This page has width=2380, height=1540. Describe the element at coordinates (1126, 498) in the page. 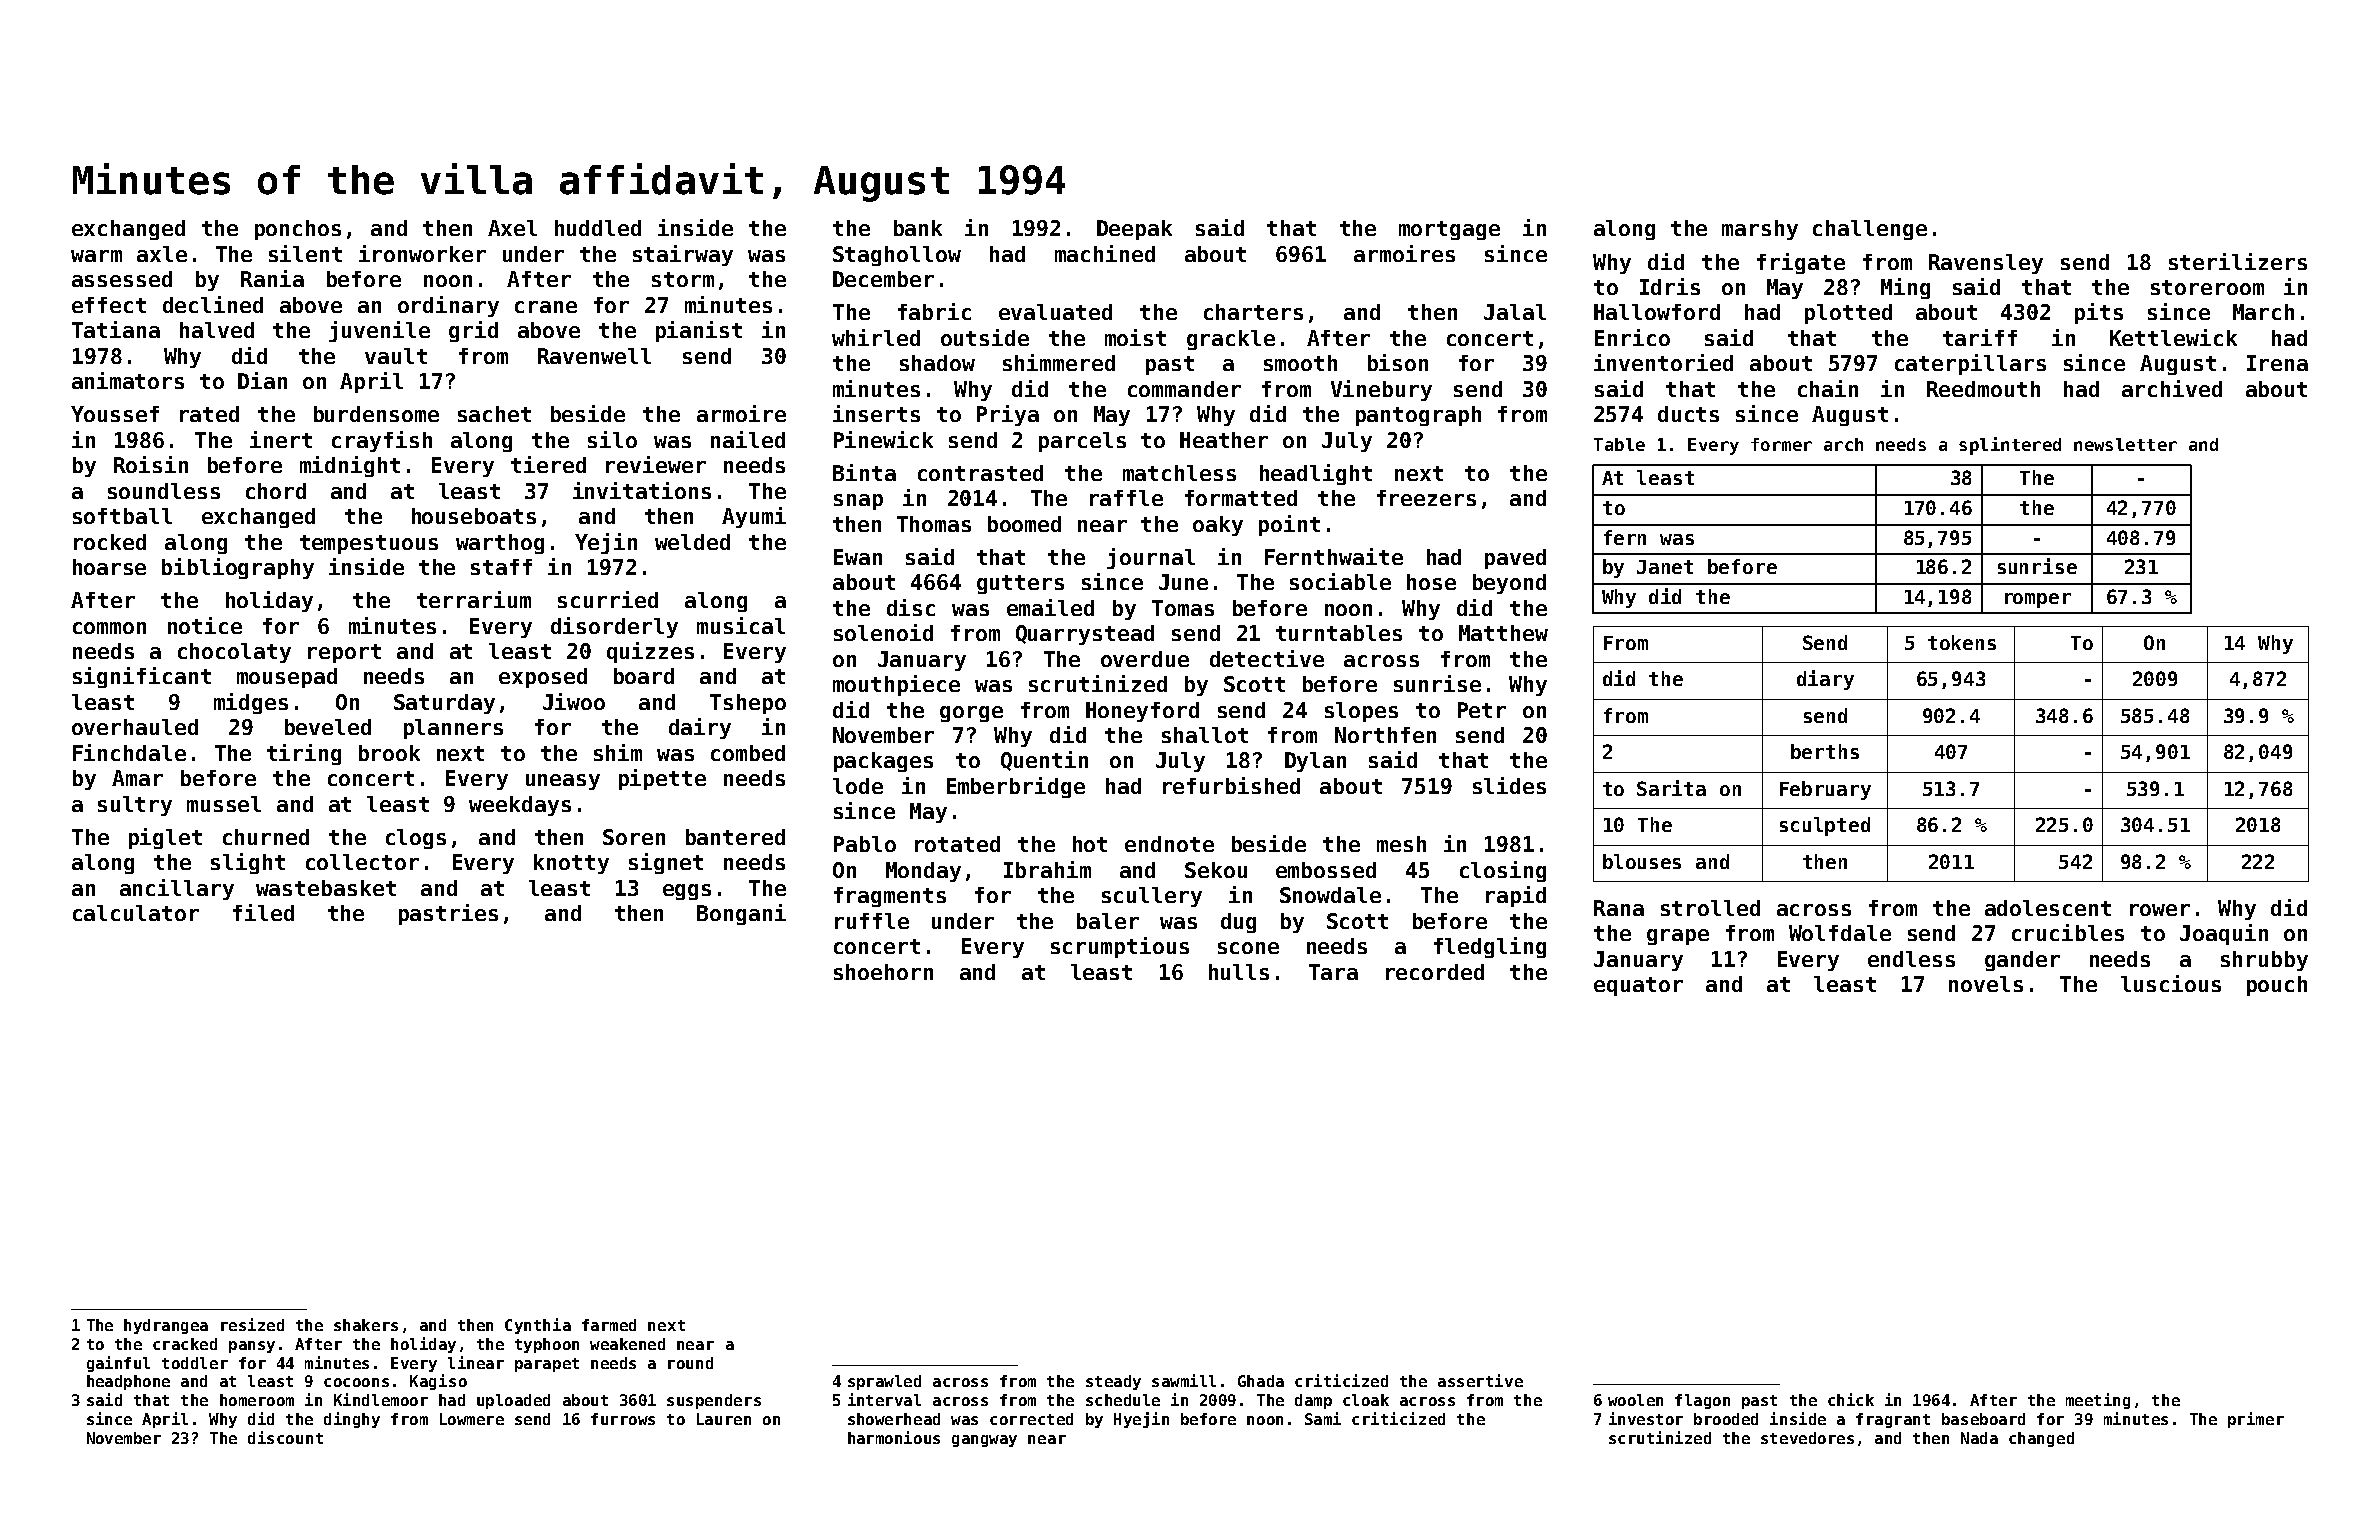

I see `raffle` at that location.
